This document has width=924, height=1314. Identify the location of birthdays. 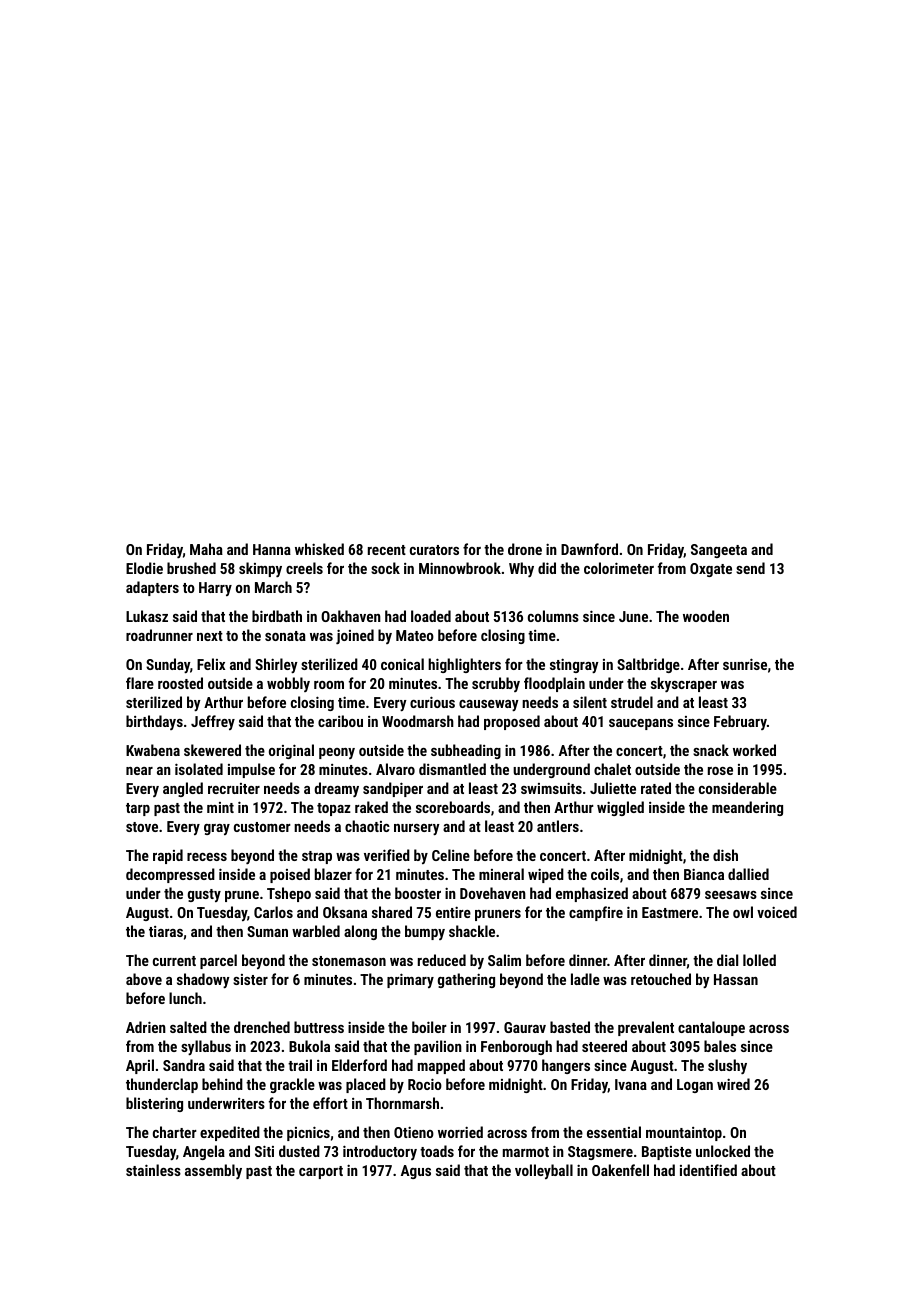
(154, 722).
